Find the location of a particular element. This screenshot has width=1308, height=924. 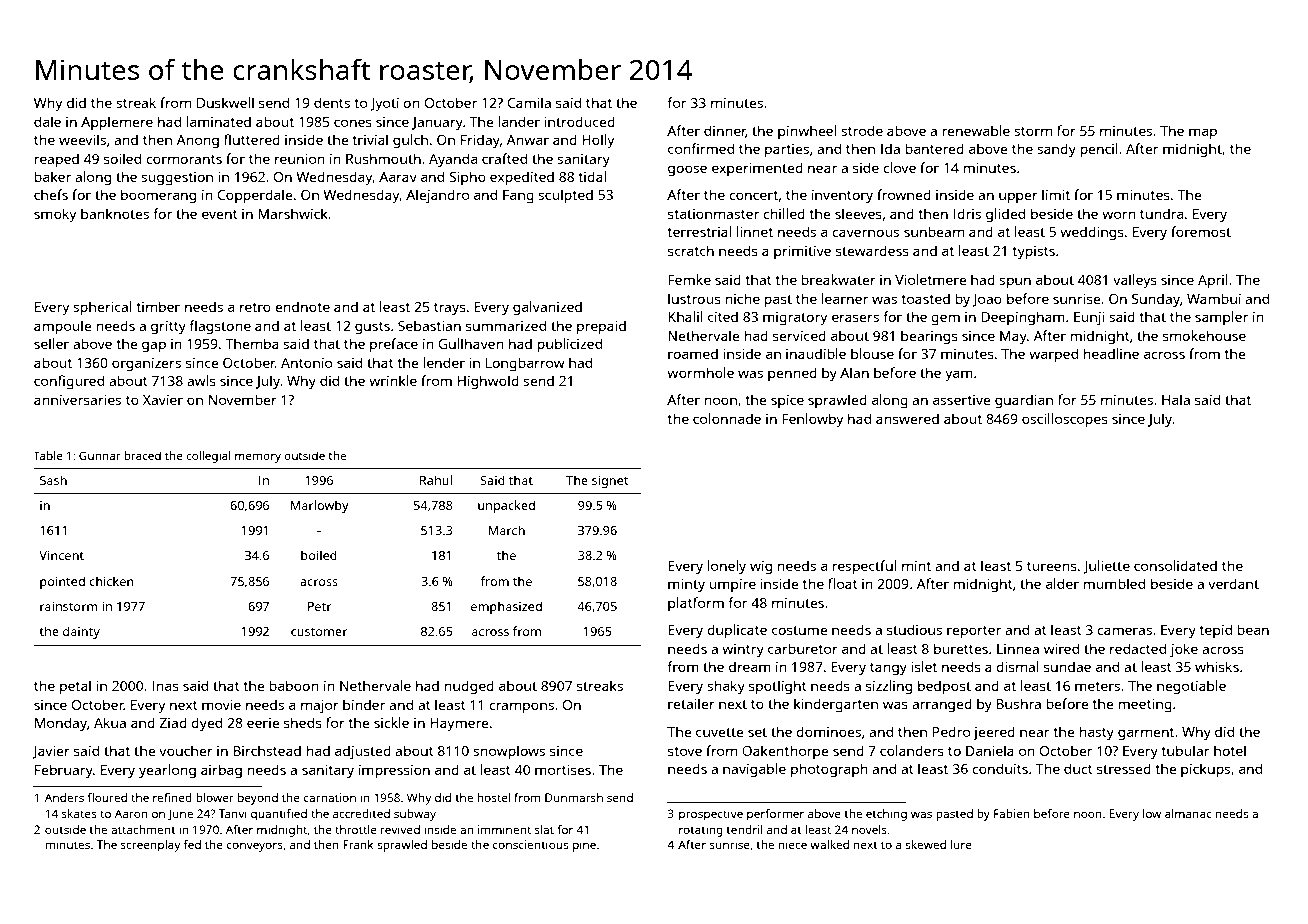

Xavier is located at coordinates (163, 400).
